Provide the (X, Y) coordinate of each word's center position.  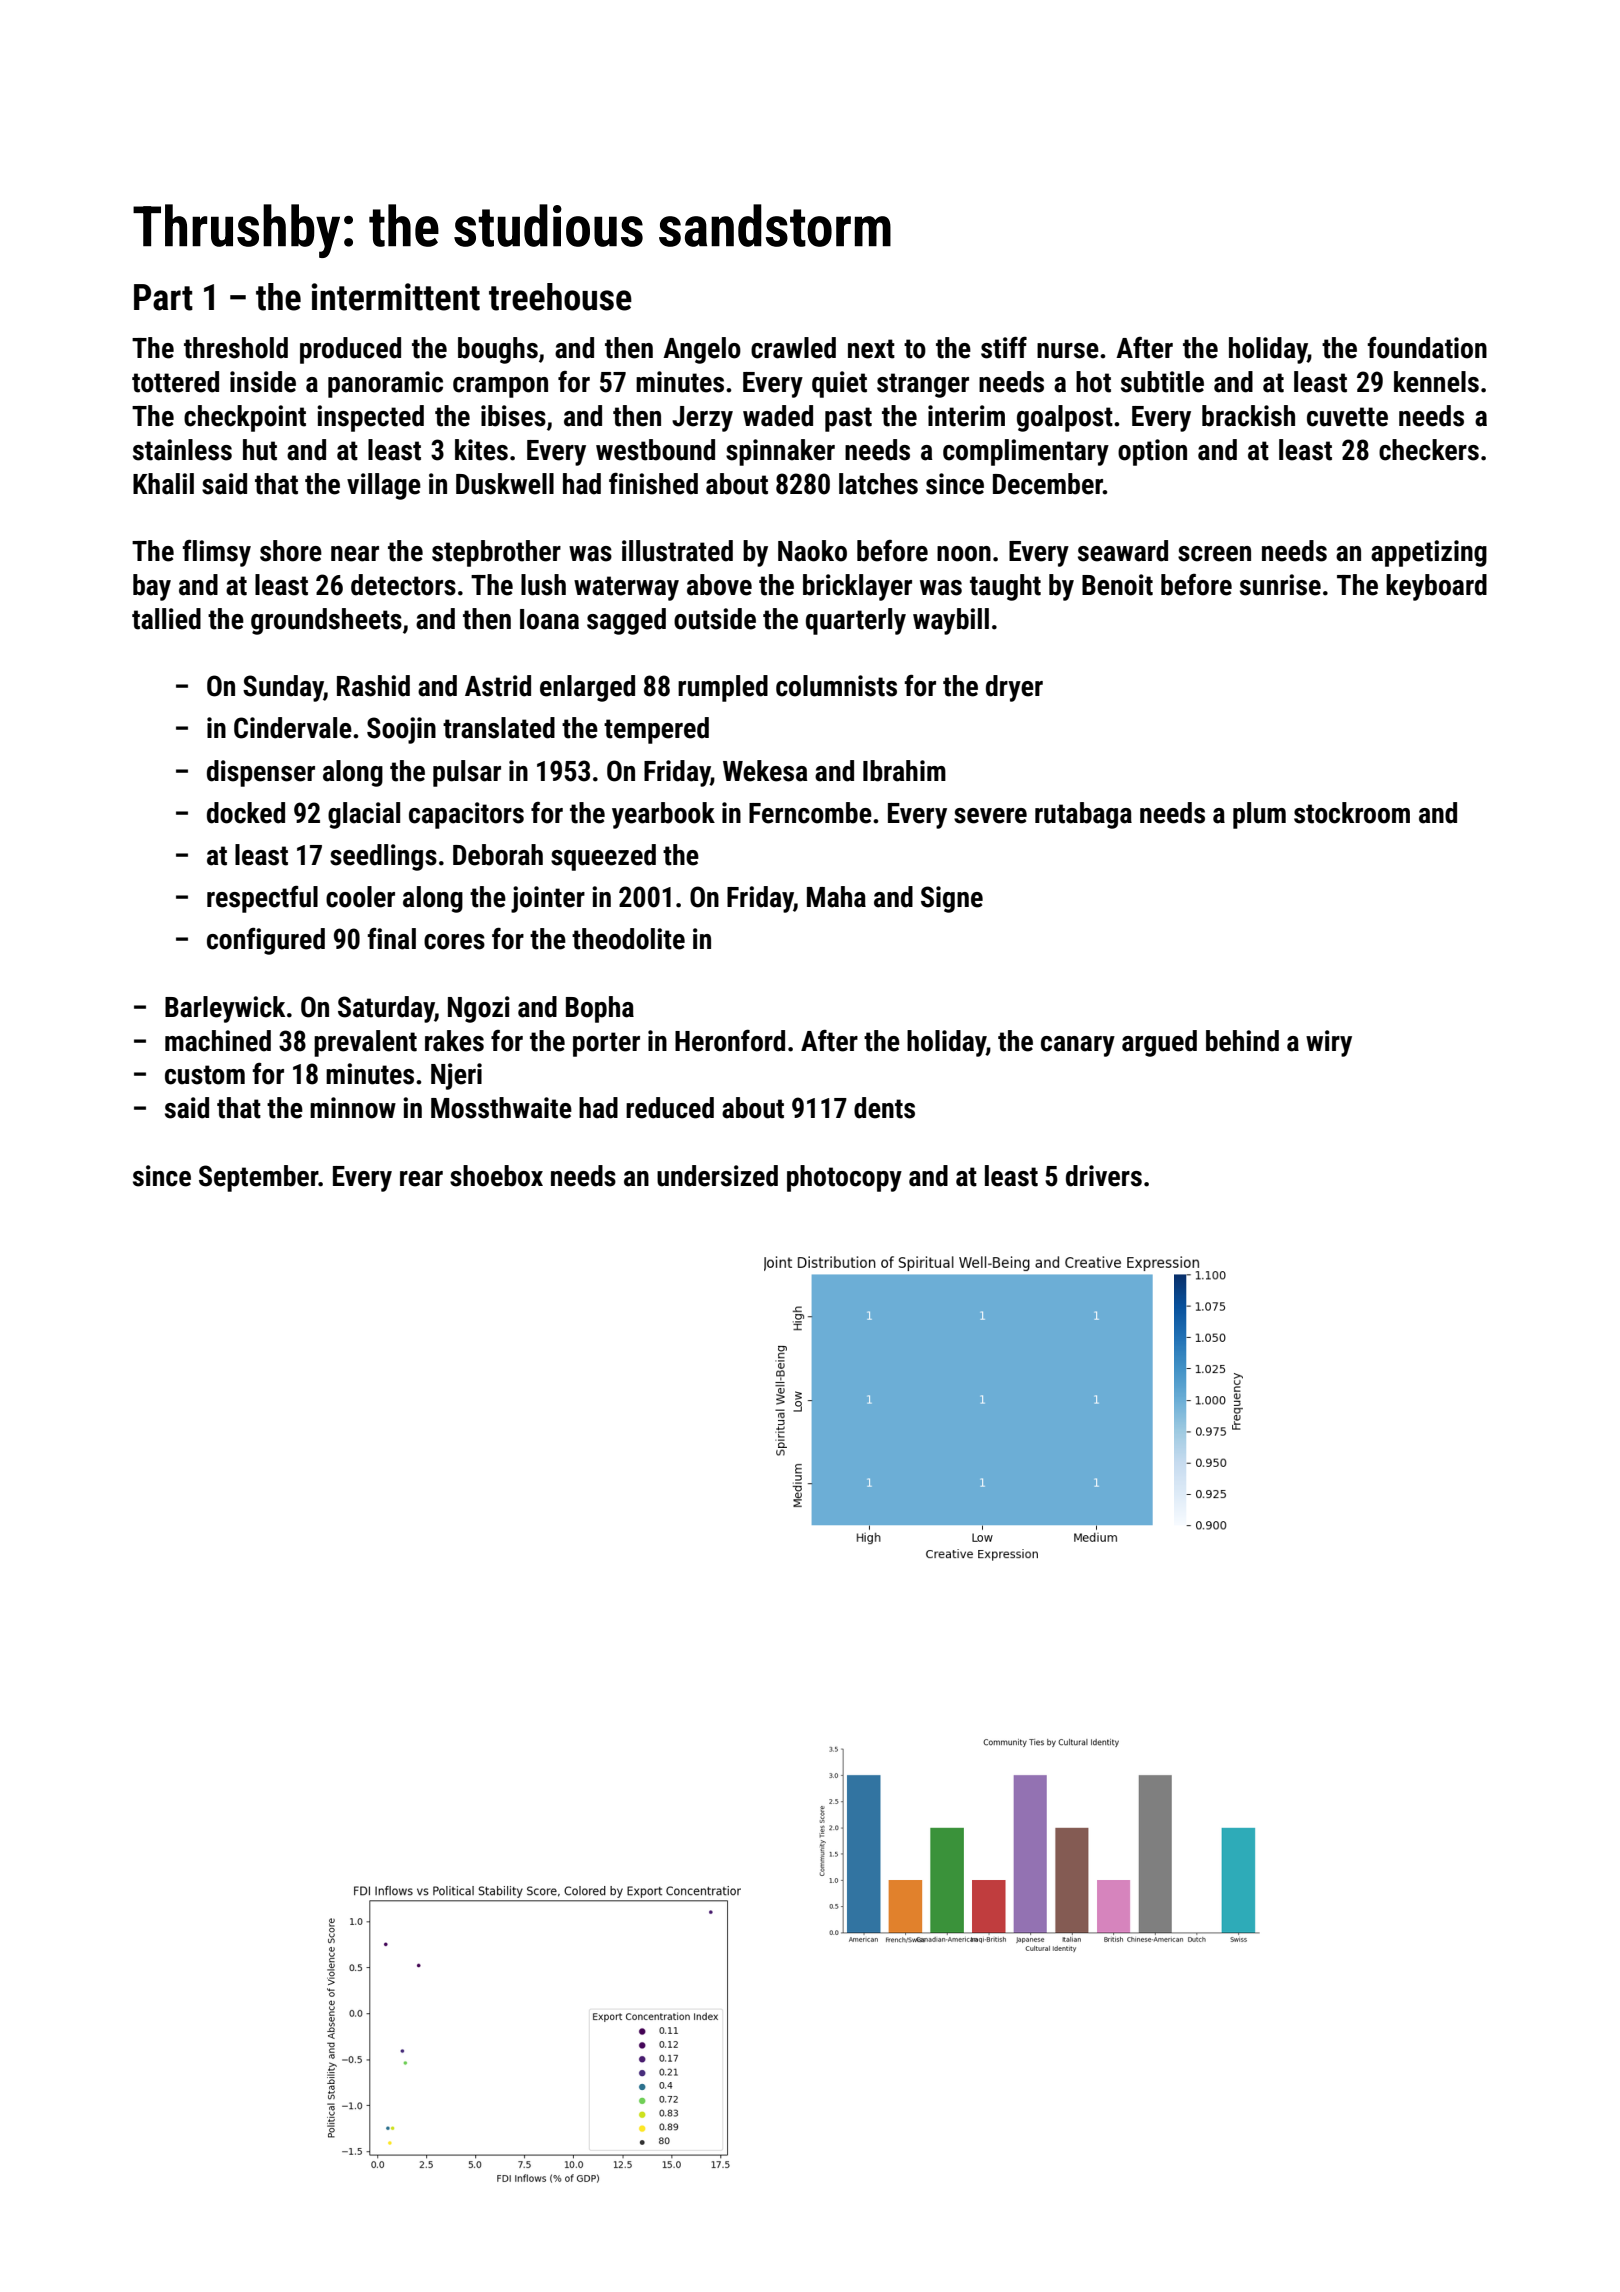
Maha (836, 897)
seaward (1123, 551)
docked (246, 813)
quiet (839, 384)
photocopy (844, 1178)
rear (421, 1179)
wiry (1329, 1043)
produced (350, 350)
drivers (1104, 1176)
